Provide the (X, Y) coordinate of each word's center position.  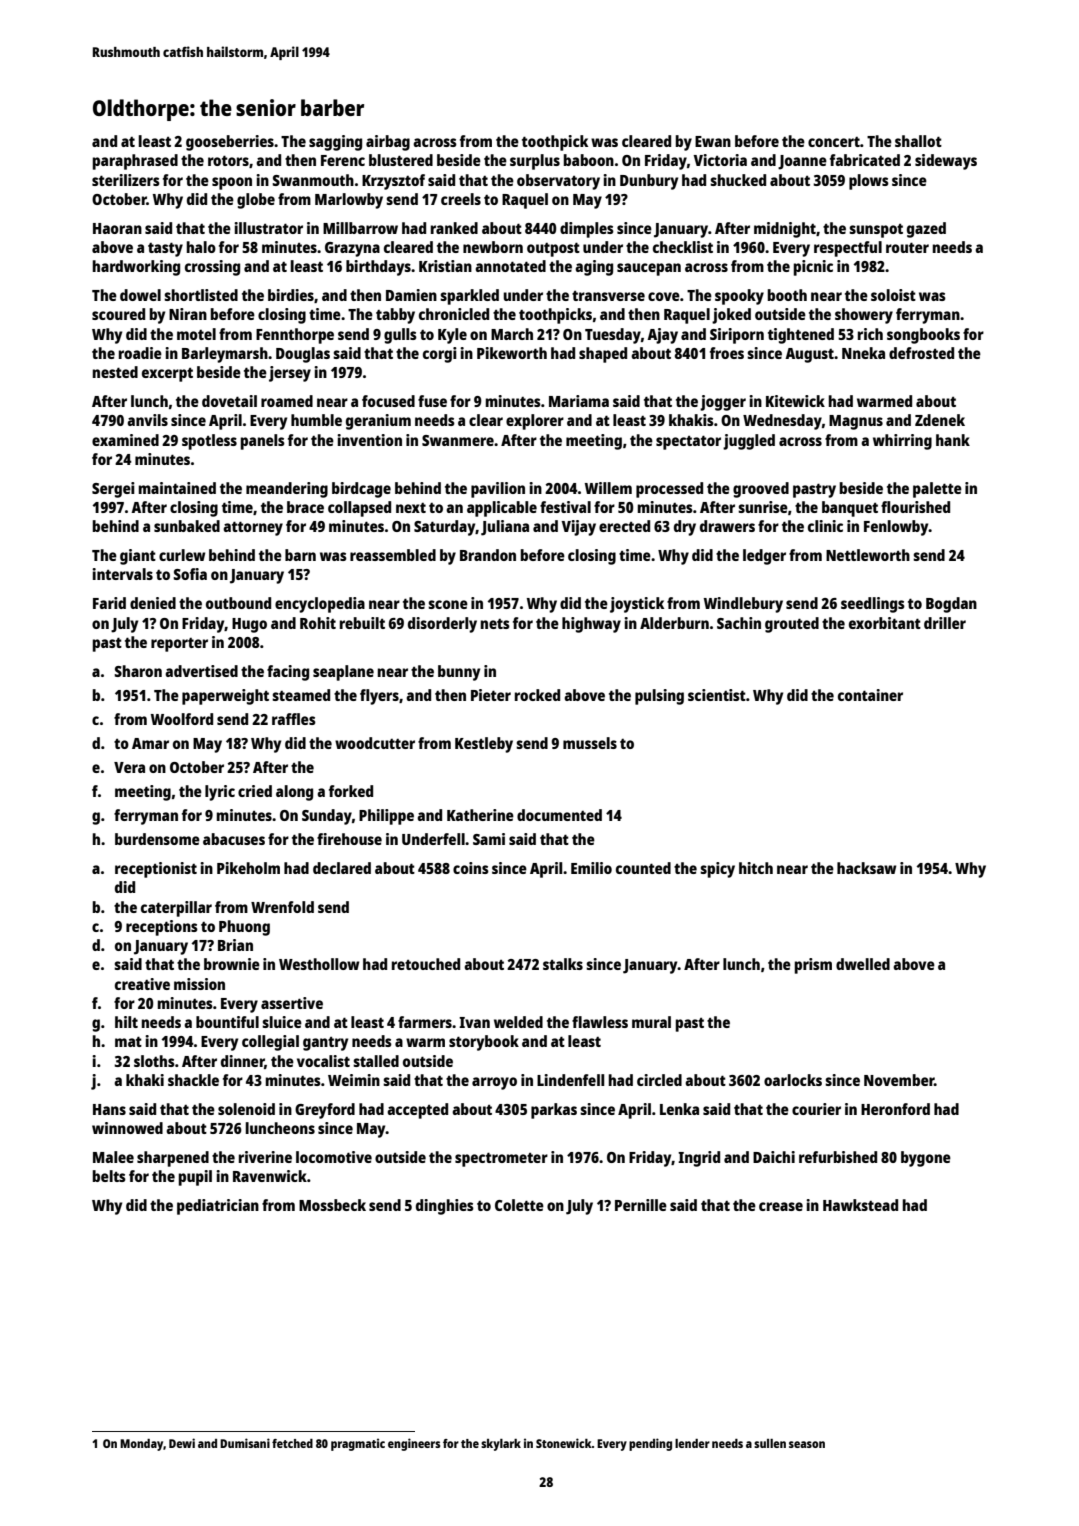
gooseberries (230, 143)
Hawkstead (860, 1205)
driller (945, 623)
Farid (109, 603)
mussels (590, 743)
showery (864, 316)
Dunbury (649, 182)
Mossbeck (332, 1205)
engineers (414, 1444)
